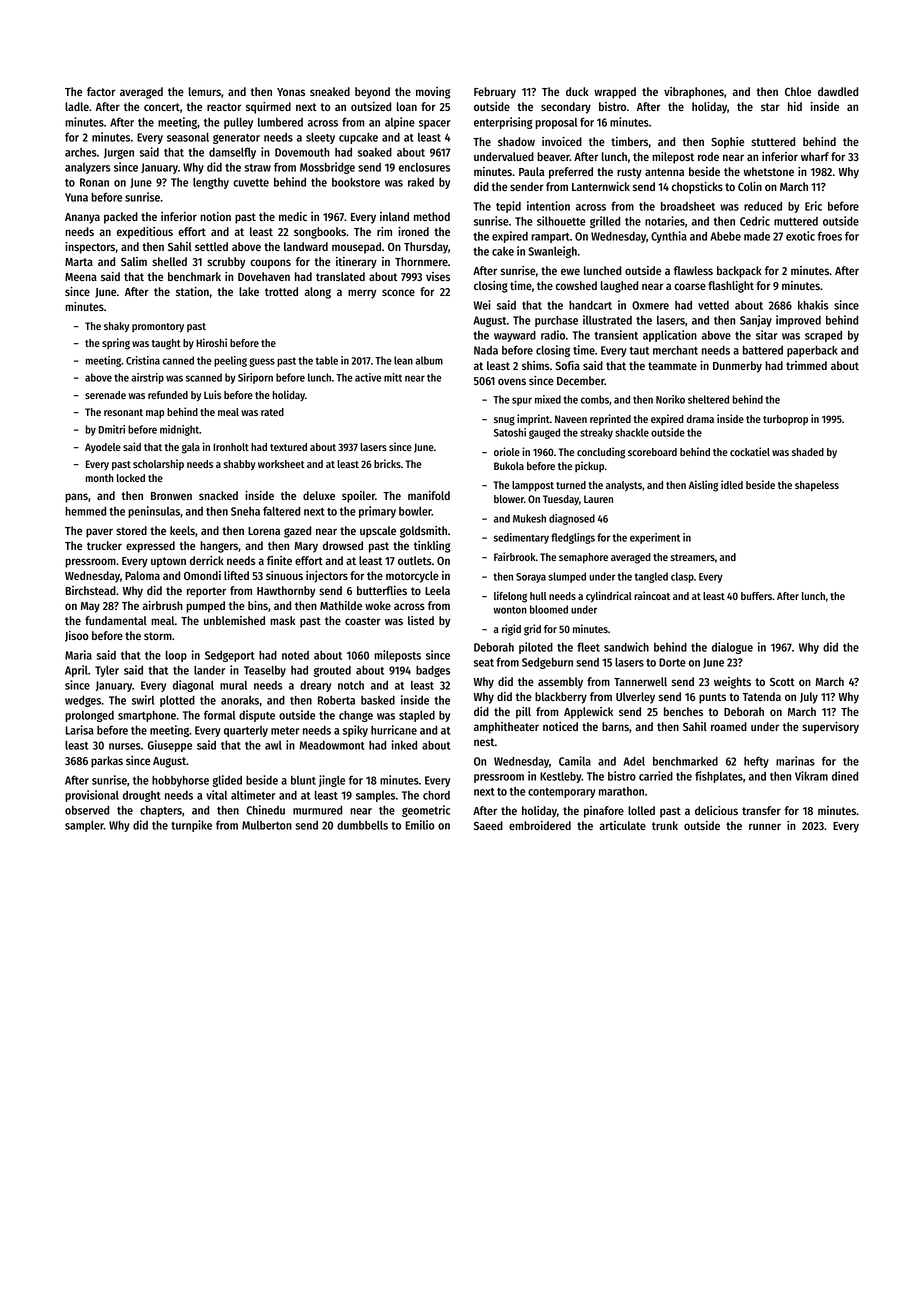  Describe the element at coordinates (739, 272) in the screenshot. I see `backpack` at that location.
